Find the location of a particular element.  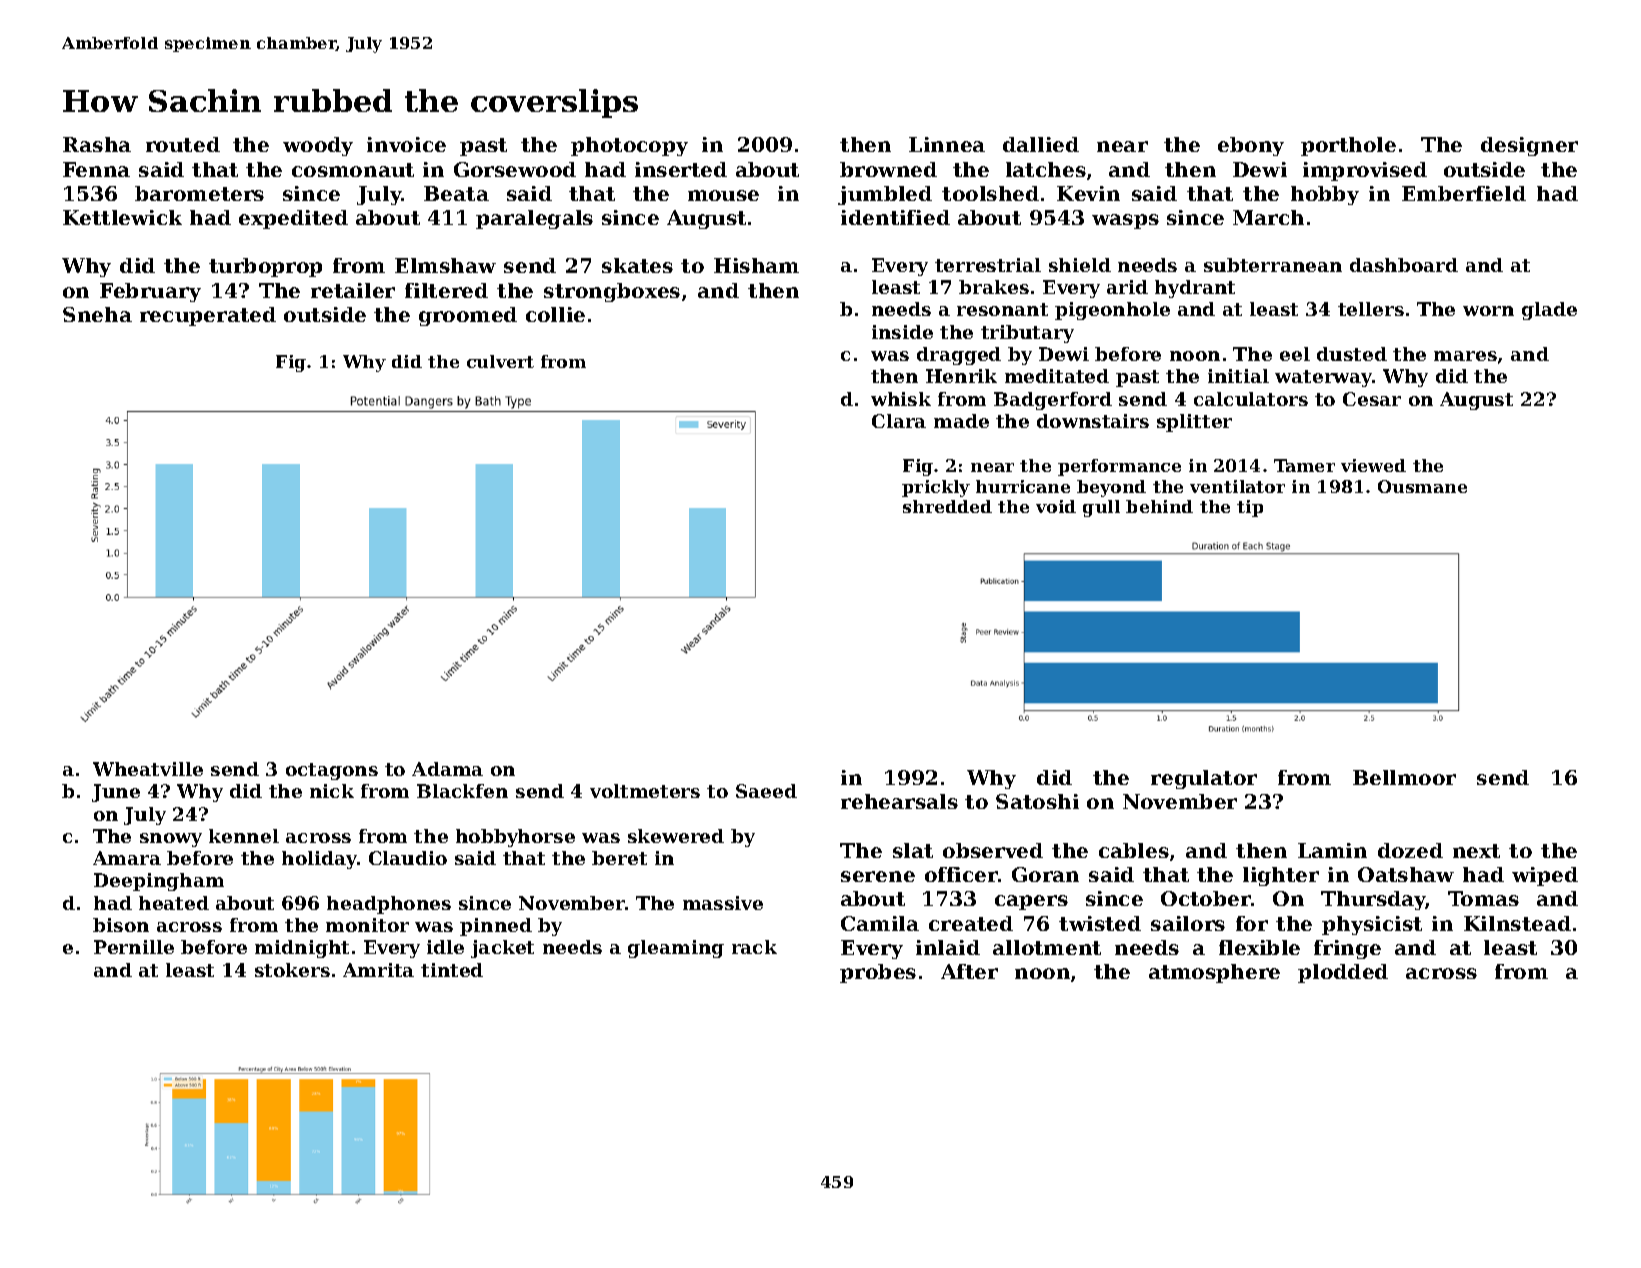

tellers is located at coordinates (1371, 309).
